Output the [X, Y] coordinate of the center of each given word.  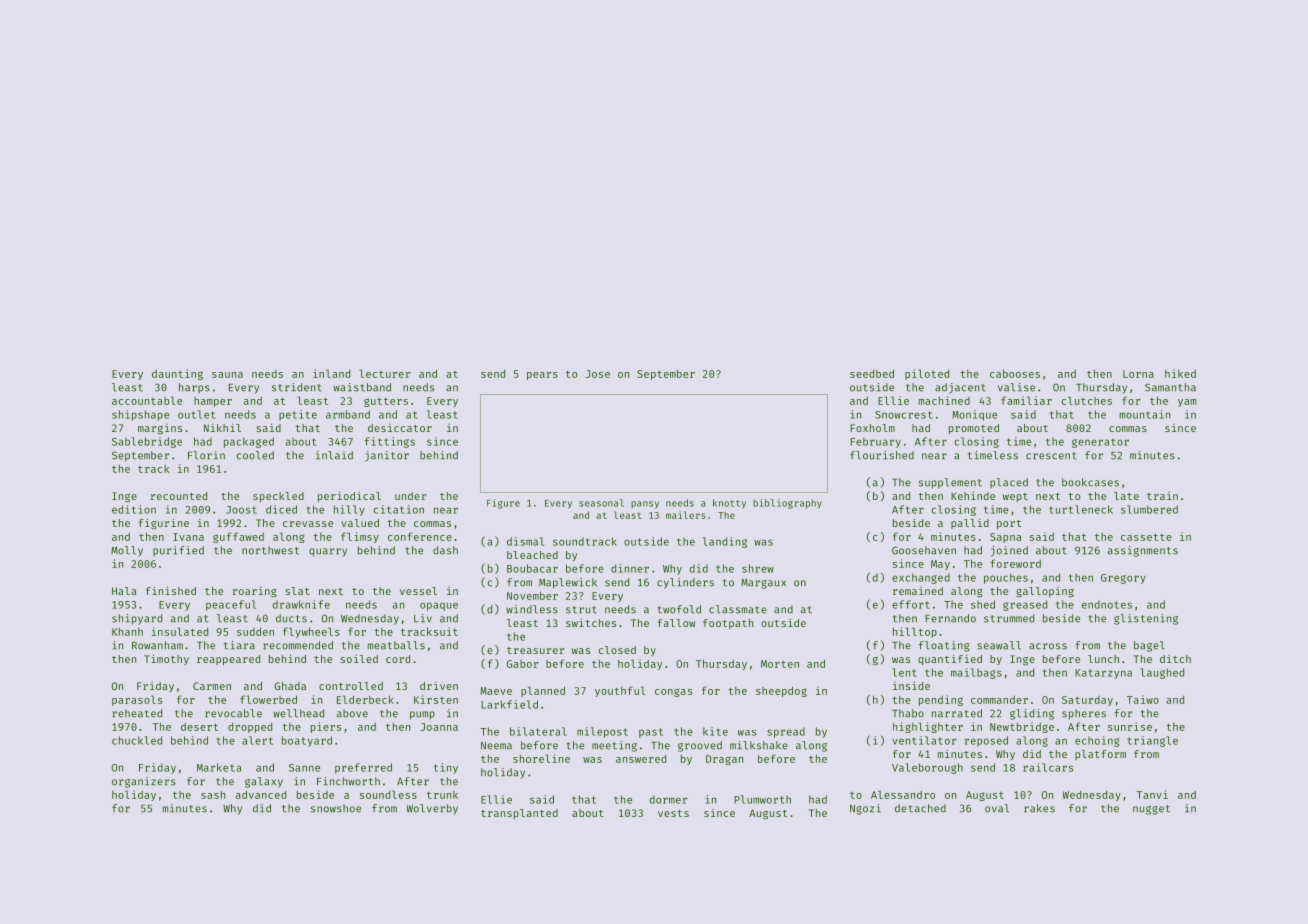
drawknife [301, 604]
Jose [598, 374]
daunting [177, 374]
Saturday [1087, 701]
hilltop [915, 632]
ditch [1175, 659]
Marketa [219, 767]
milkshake [759, 745]
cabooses [1015, 373]
